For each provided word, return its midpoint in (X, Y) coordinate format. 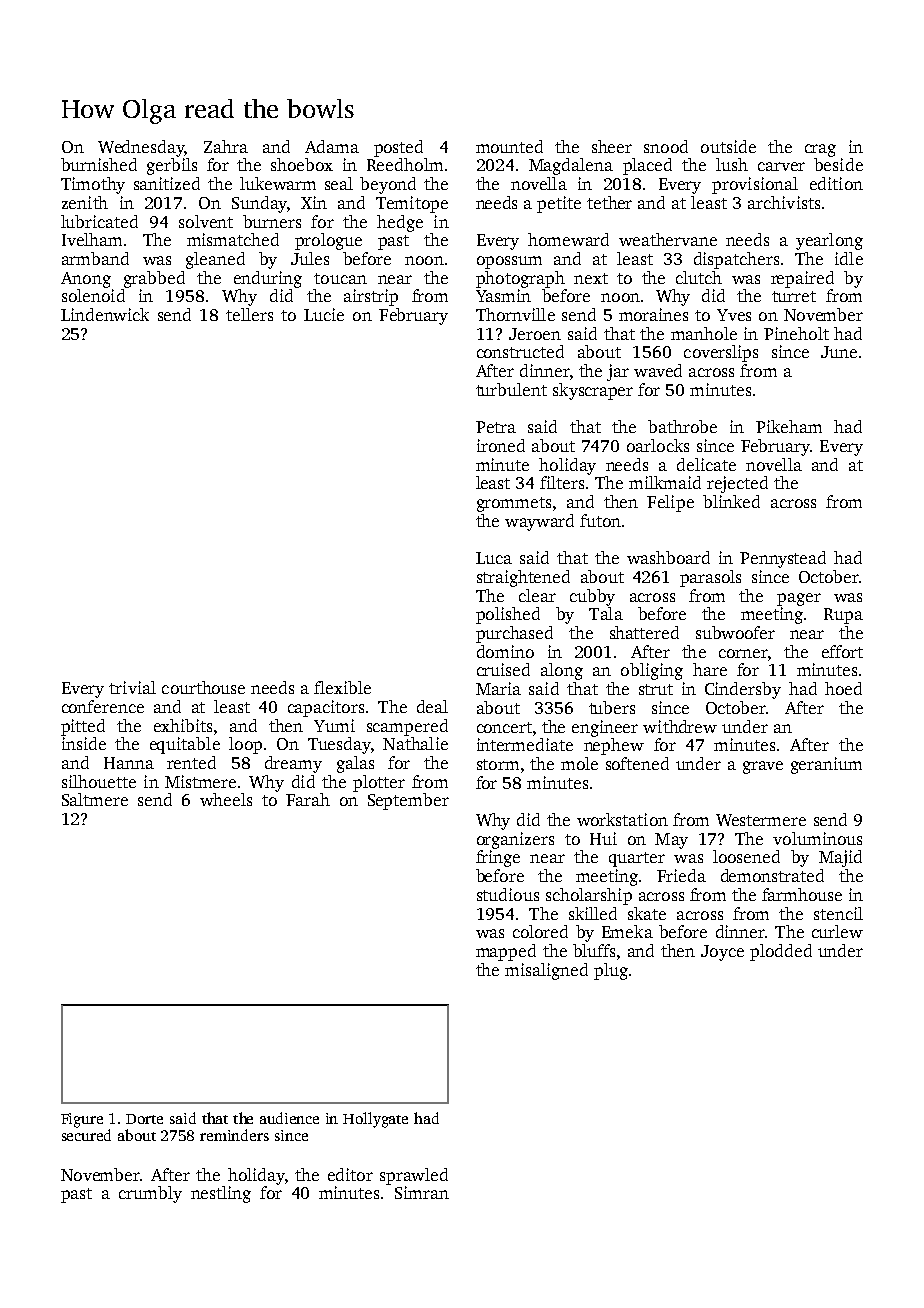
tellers (249, 314)
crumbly (150, 1194)
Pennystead (783, 559)
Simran (422, 1192)
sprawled (414, 1176)
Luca (494, 558)
